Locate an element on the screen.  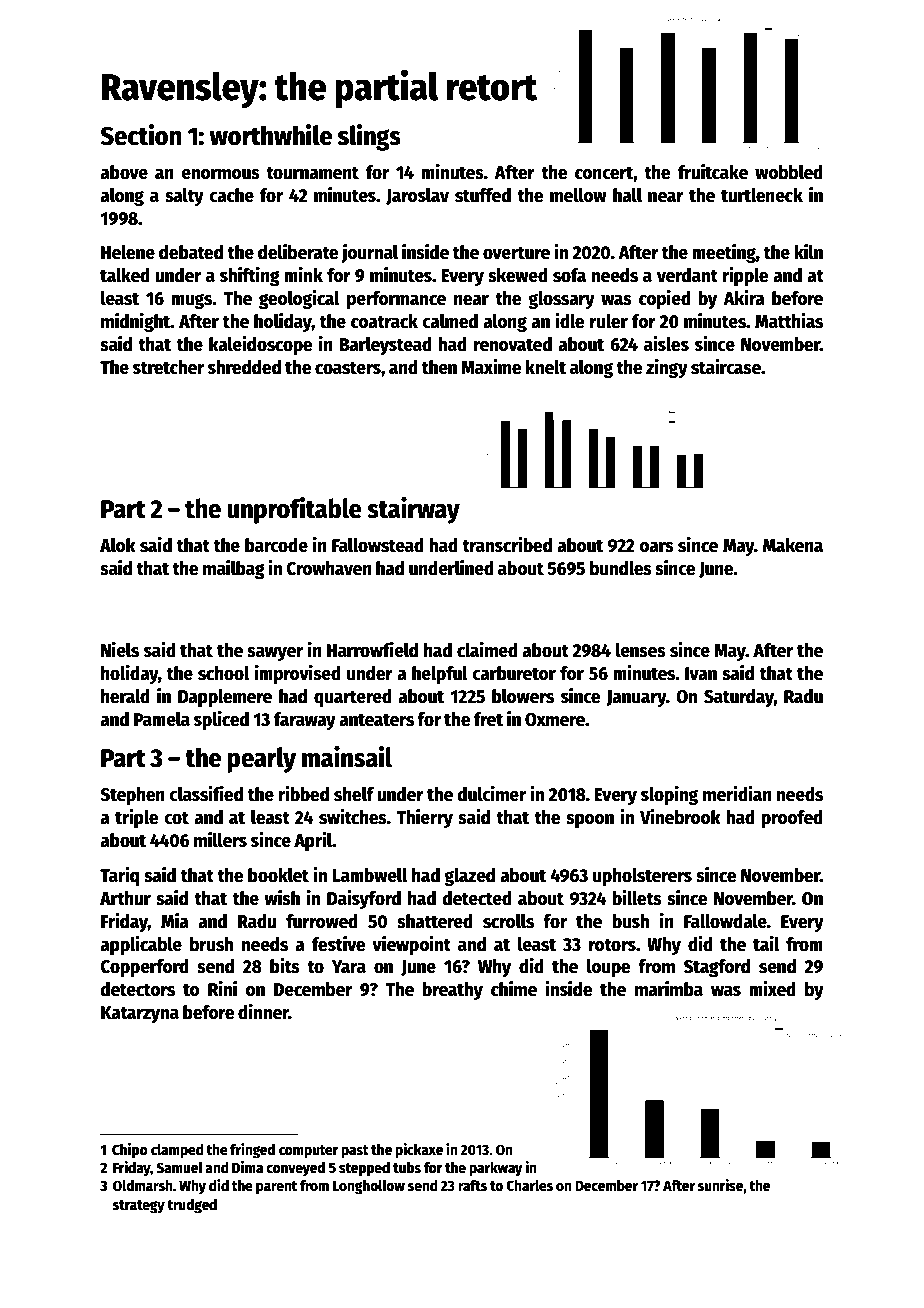
sunrise is located at coordinates (720, 1185).
